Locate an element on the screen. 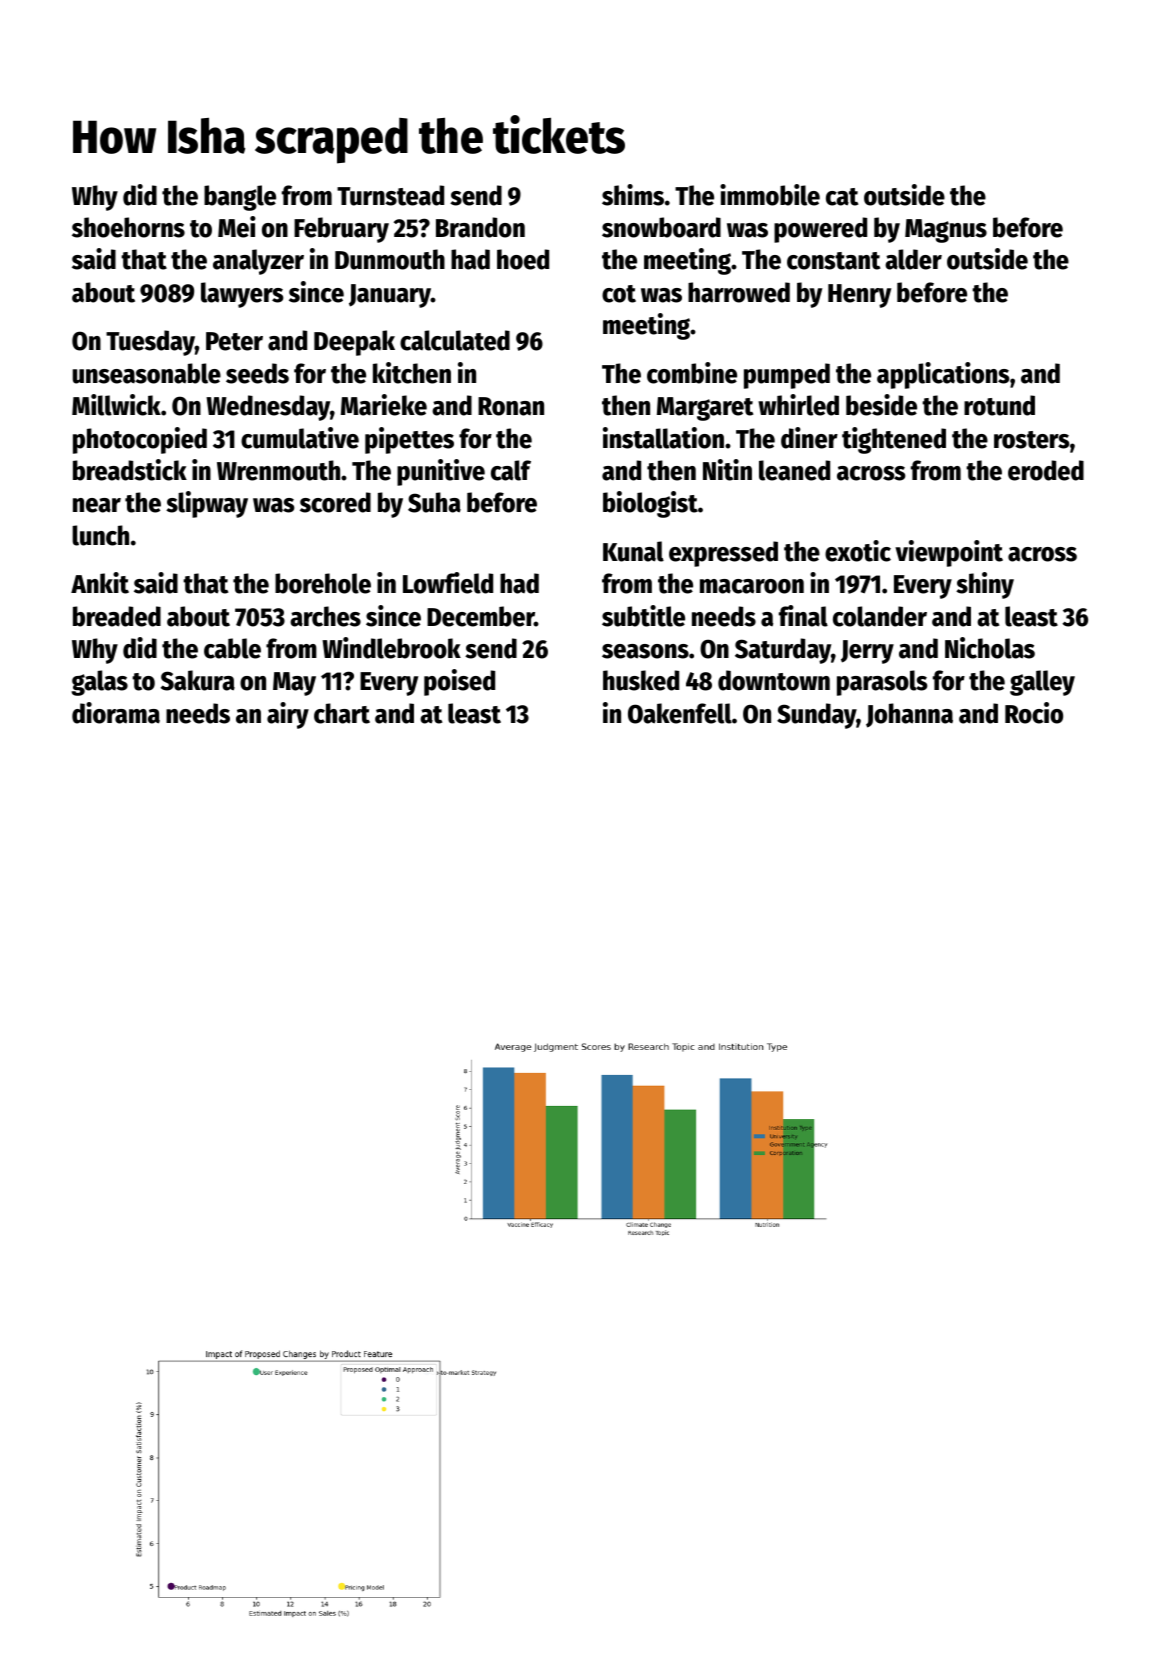  Nicholas is located at coordinates (990, 648).
